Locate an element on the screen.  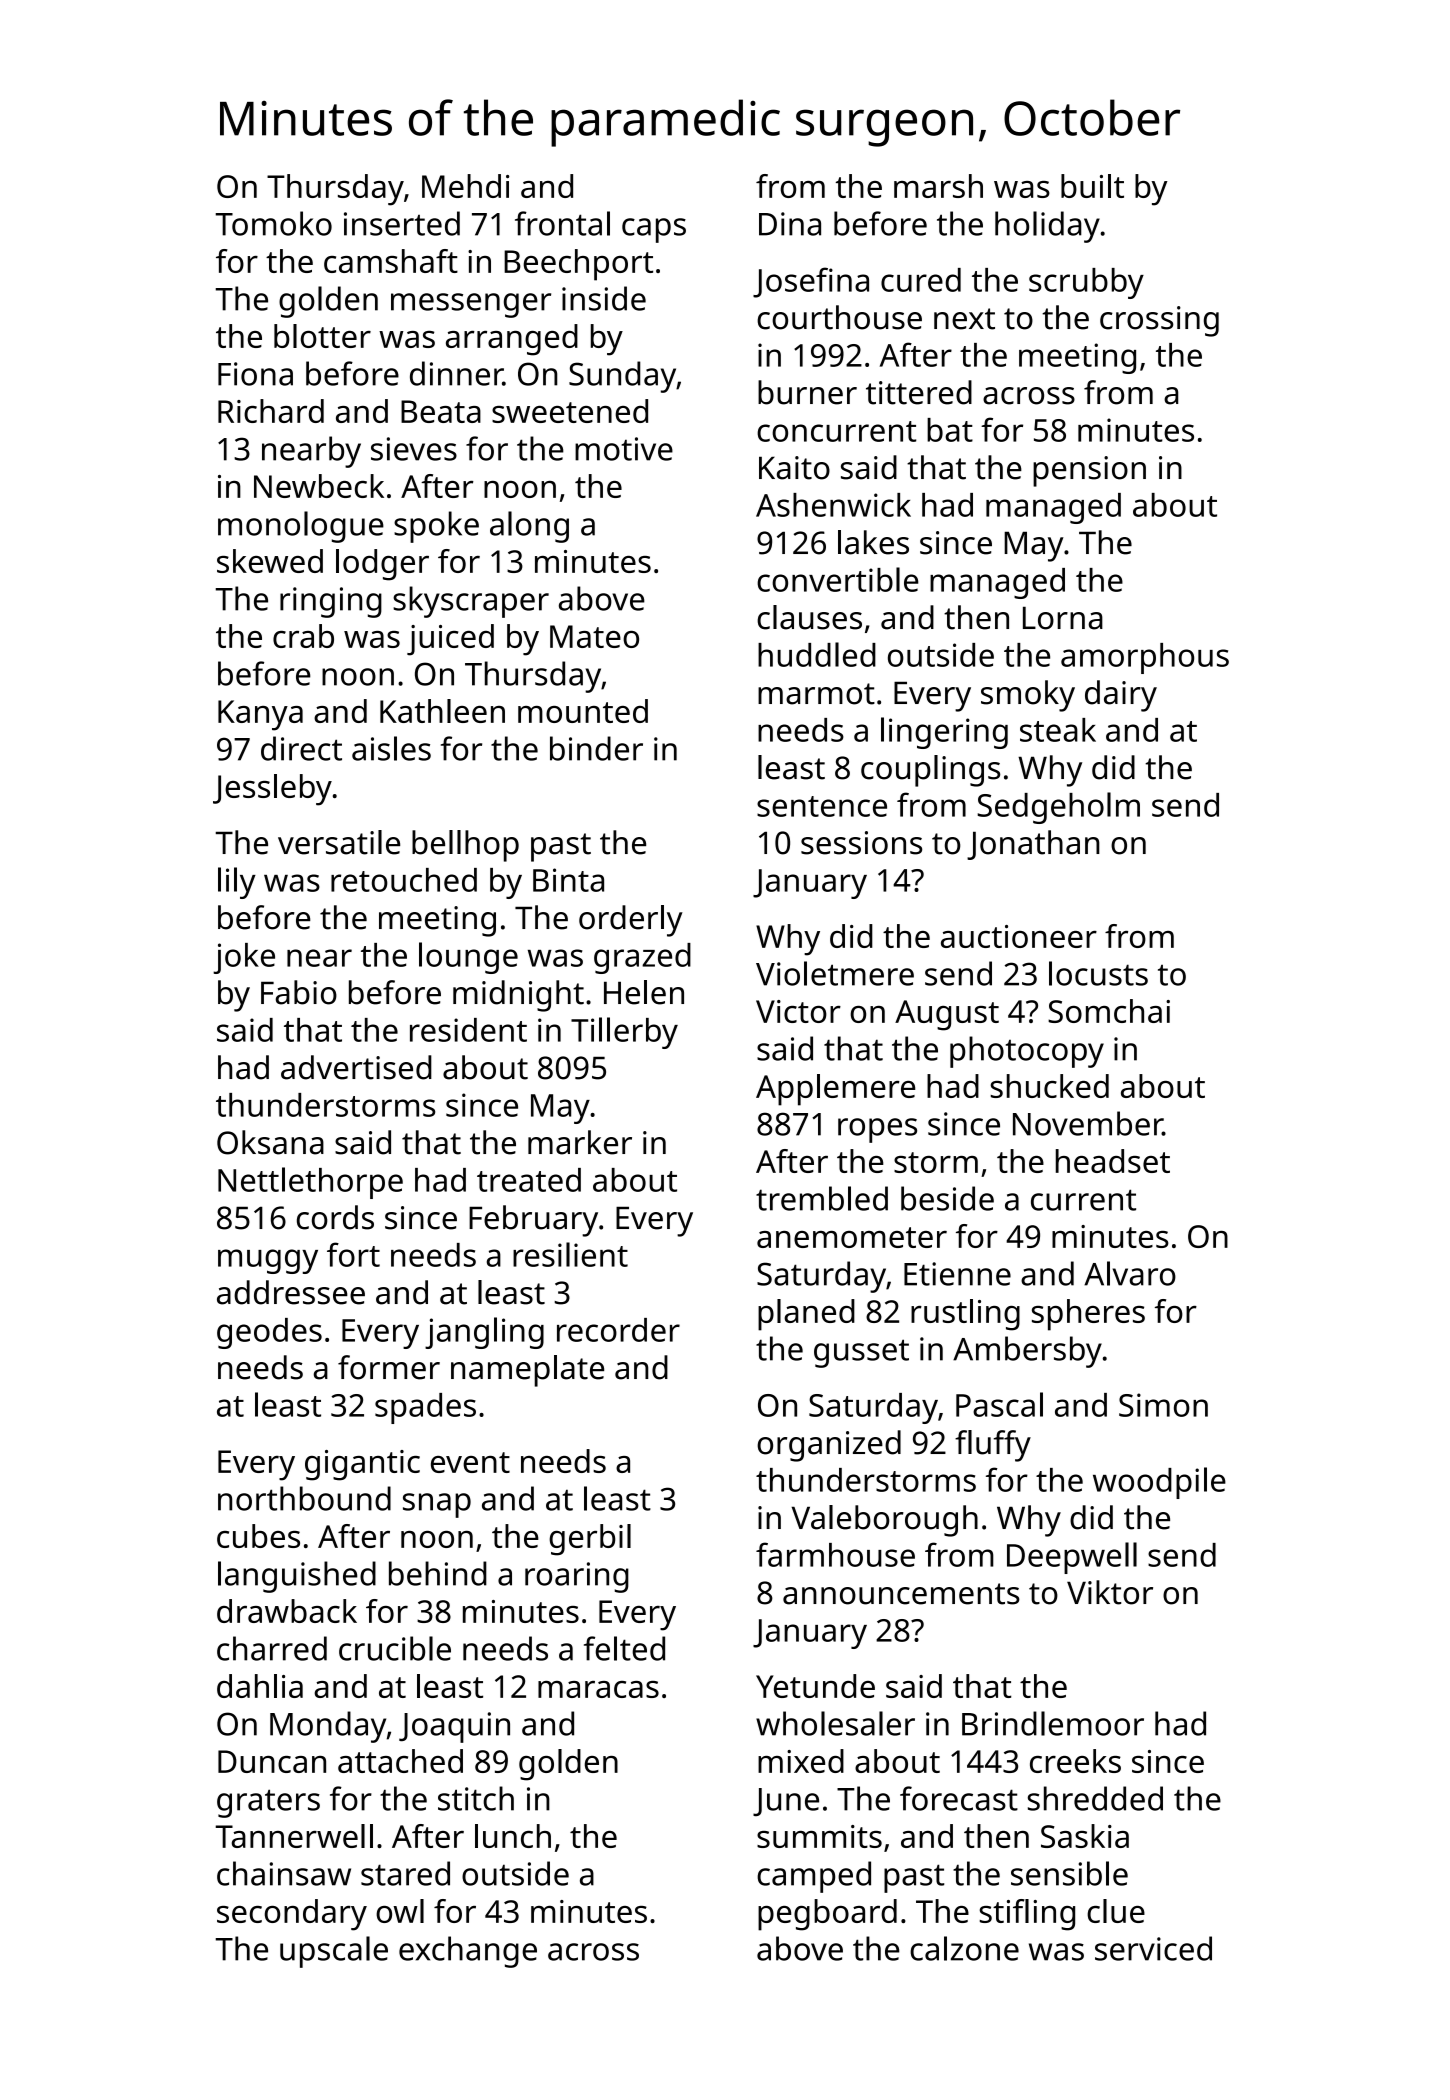
frontal is located at coordinates (562, 223).
